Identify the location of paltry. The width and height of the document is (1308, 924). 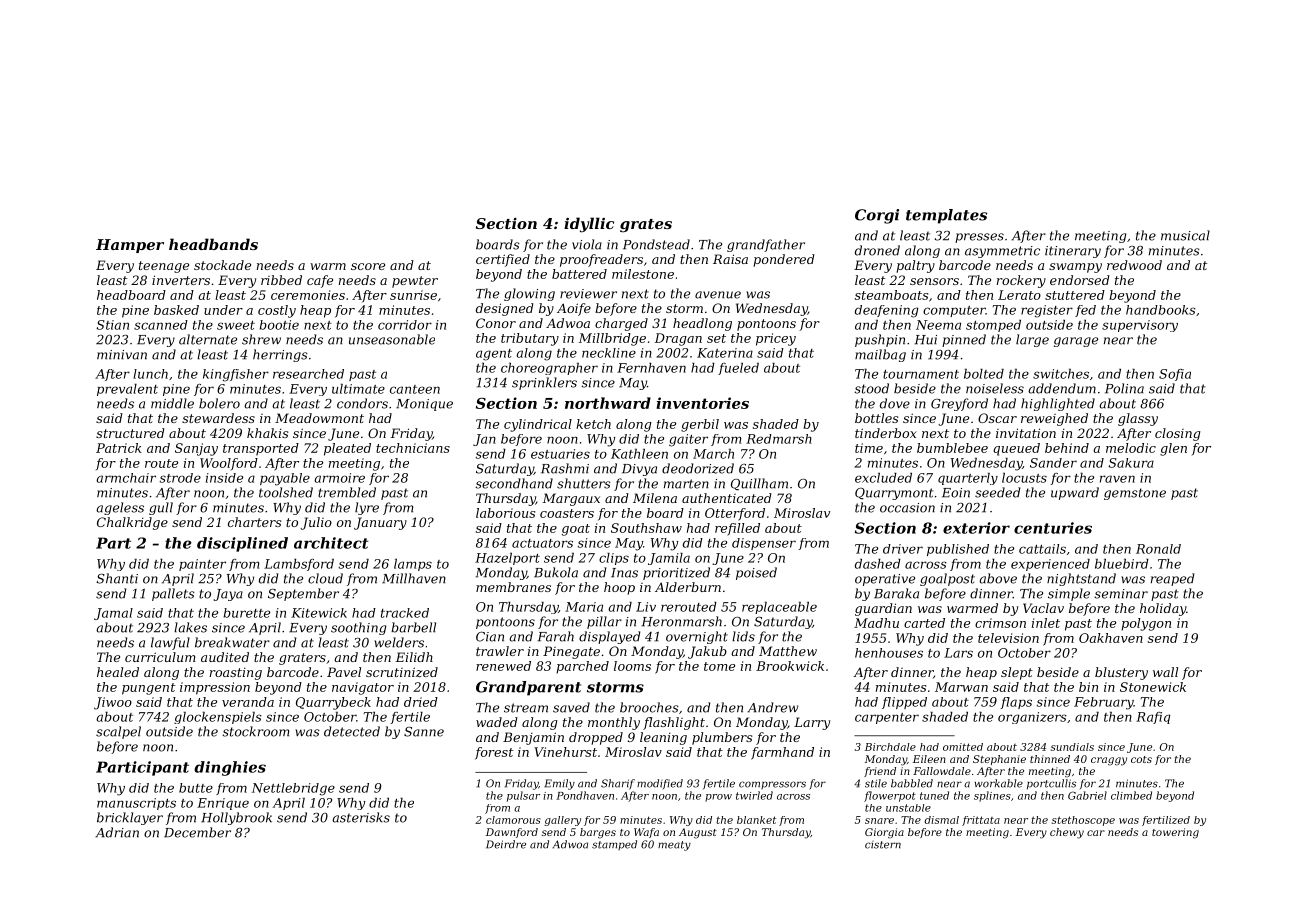
(915, 266).
